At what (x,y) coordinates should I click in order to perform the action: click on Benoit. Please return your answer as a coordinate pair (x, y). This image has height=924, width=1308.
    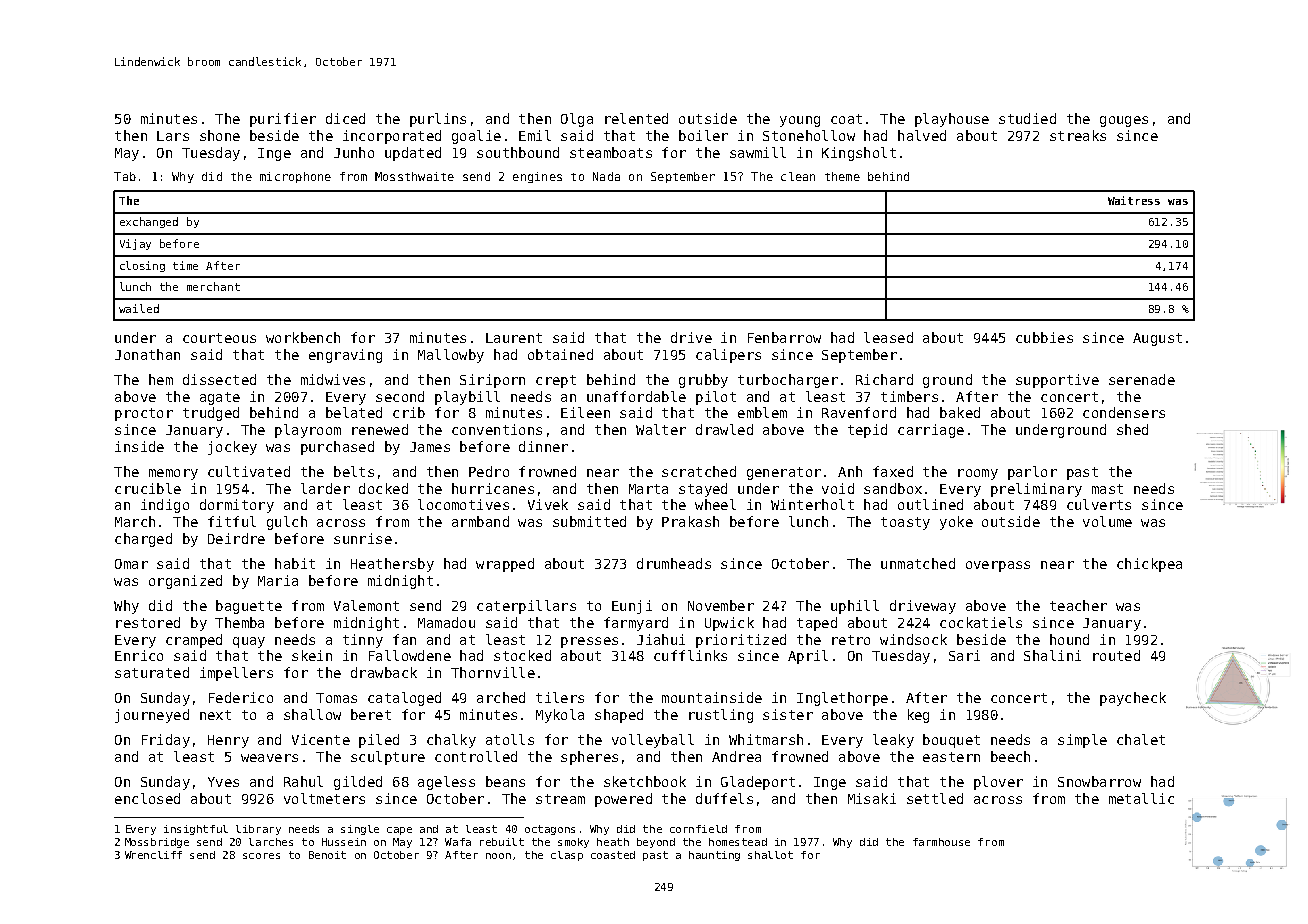
    Looking at the image, I should click on (327, 855).
